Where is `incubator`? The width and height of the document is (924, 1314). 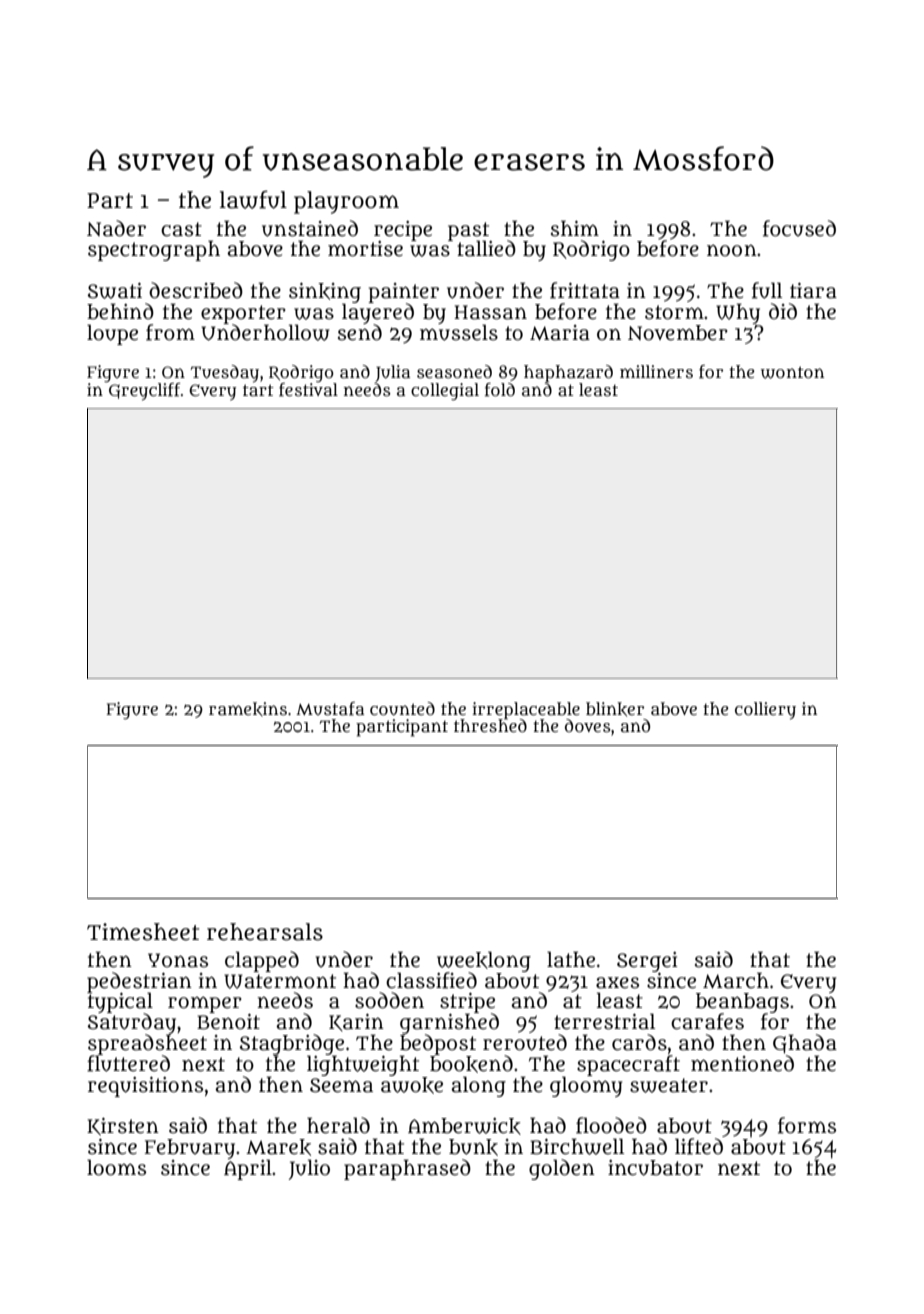
incubator is located at coordinates (655, 1168).
